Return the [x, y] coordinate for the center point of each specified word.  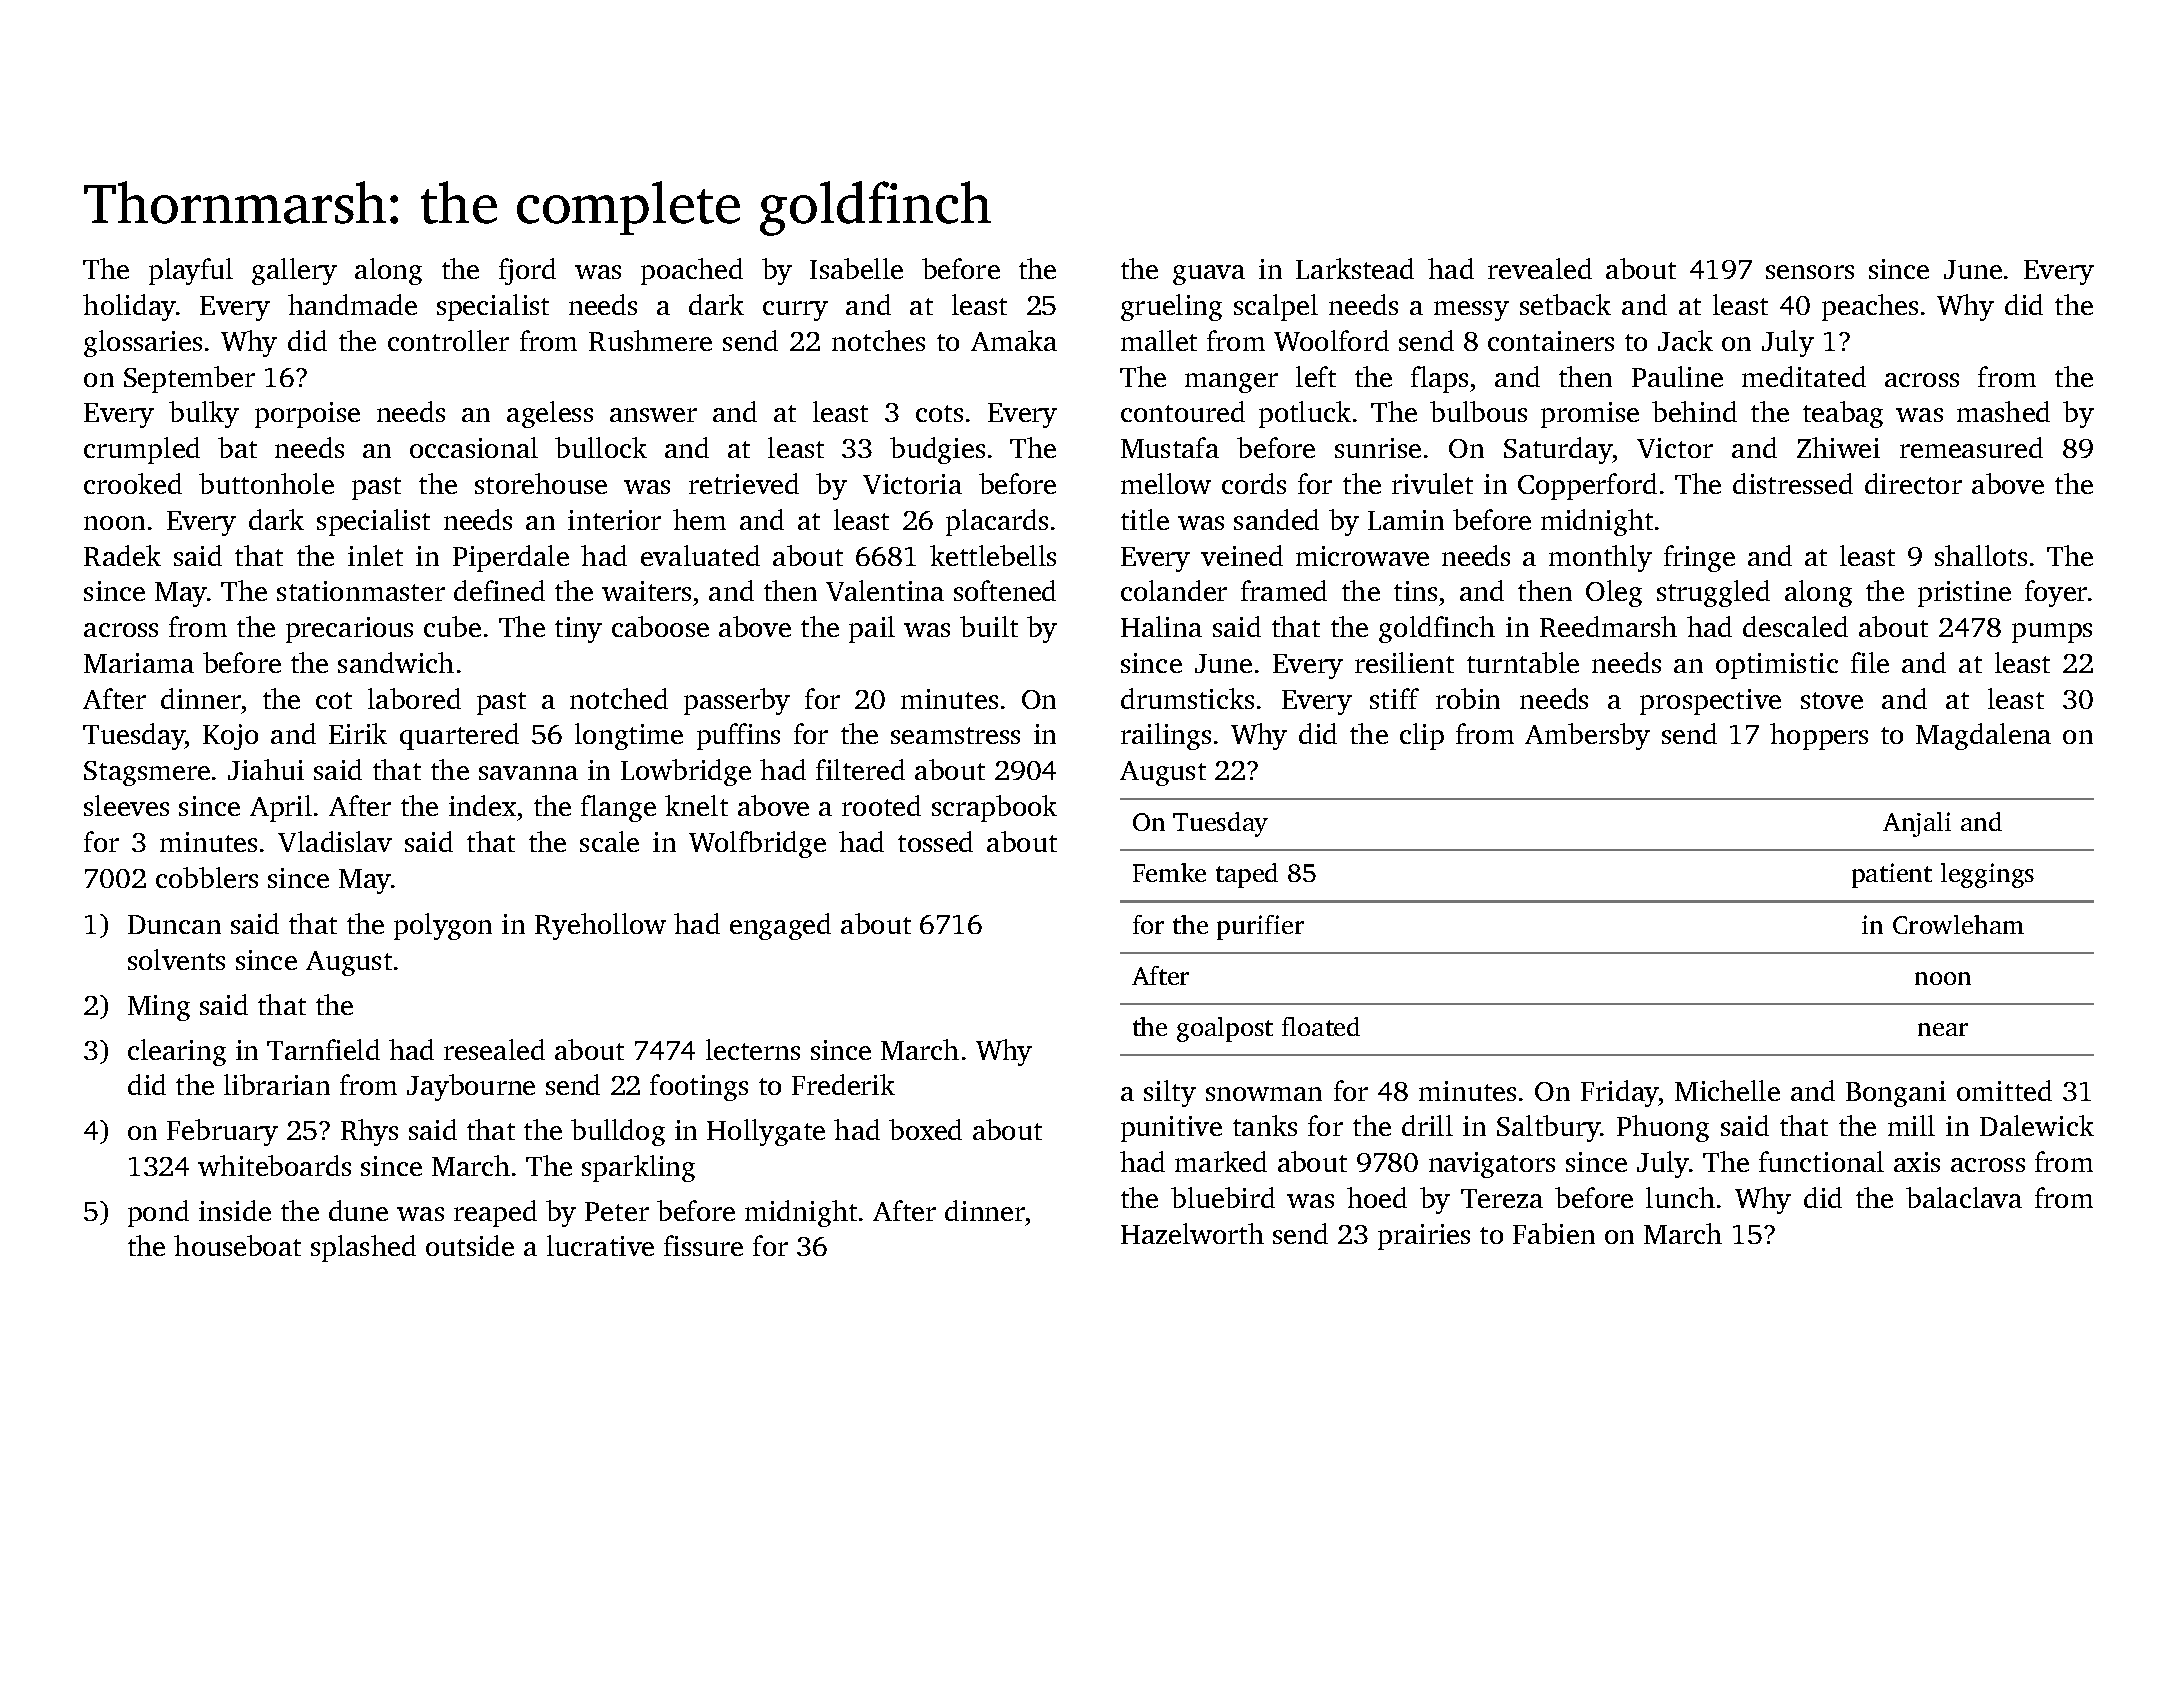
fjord [527, 271]
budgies [937, 450]
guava [1209, 275]
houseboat [237, 1245]
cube [452, 626]
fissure [703, 1245]
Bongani [1896, 1094]
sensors [1810, 272]
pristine [1964, 594]
